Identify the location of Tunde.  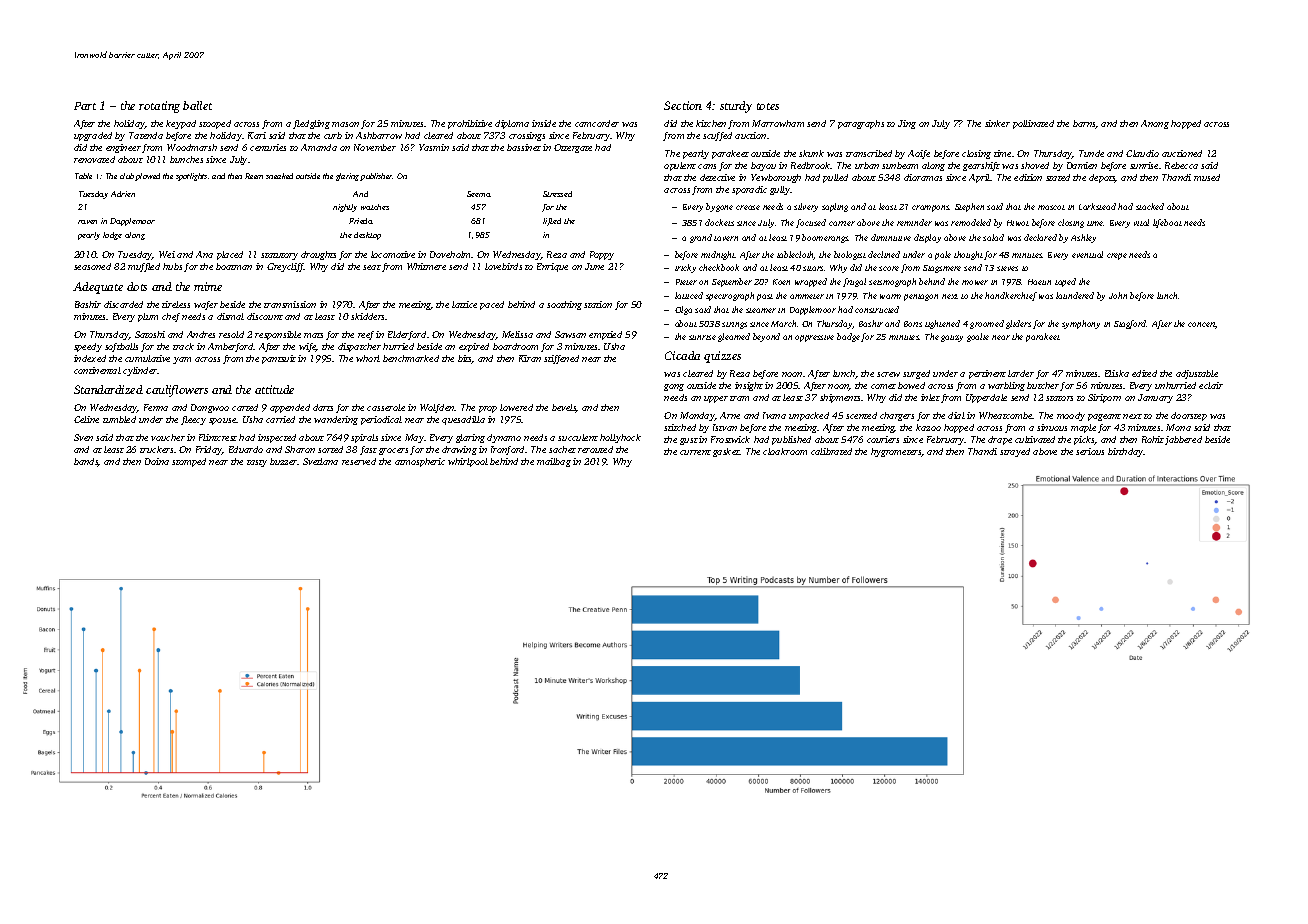
(1091, 153).
